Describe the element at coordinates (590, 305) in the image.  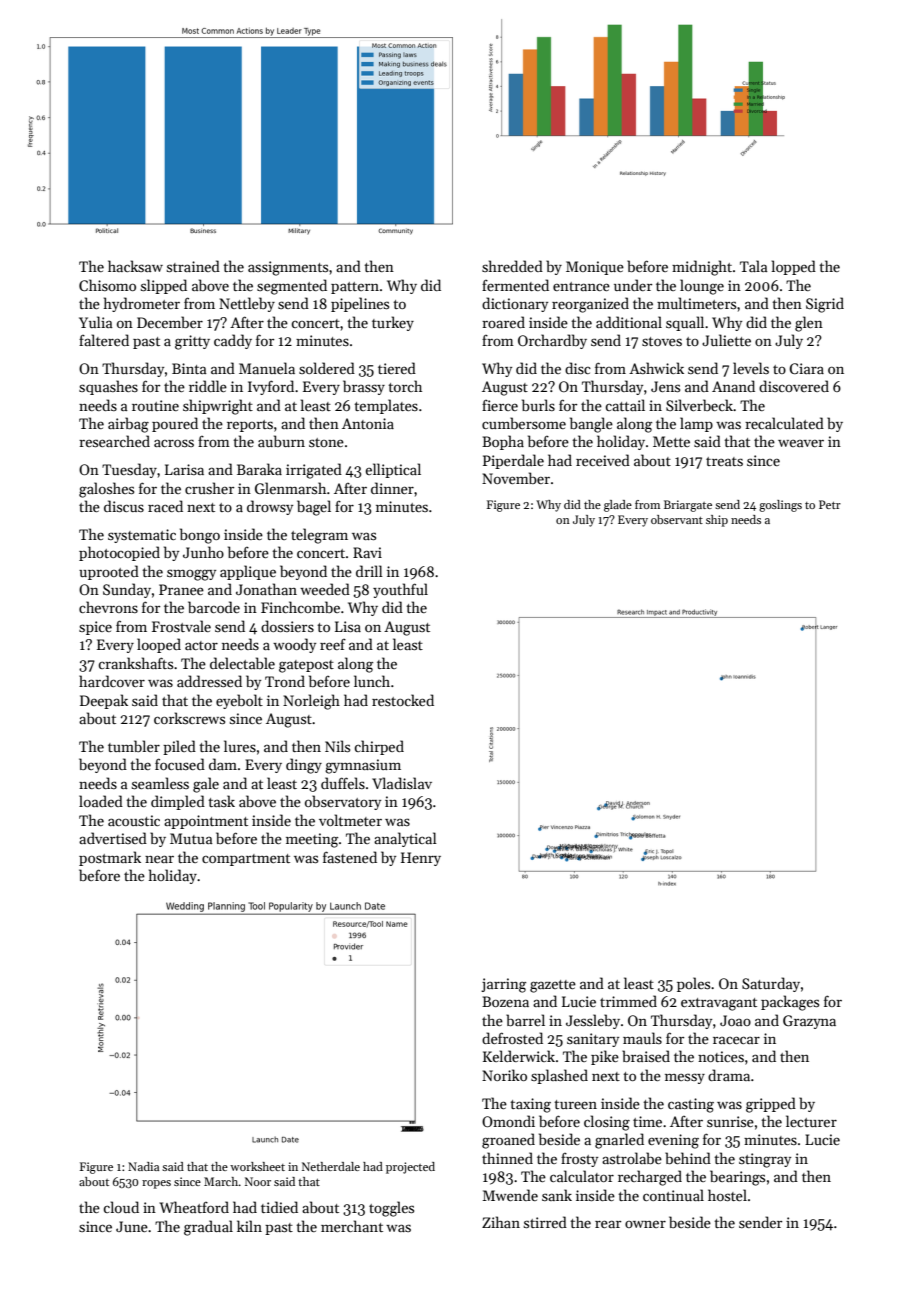
I see `reorganized` at that location.
